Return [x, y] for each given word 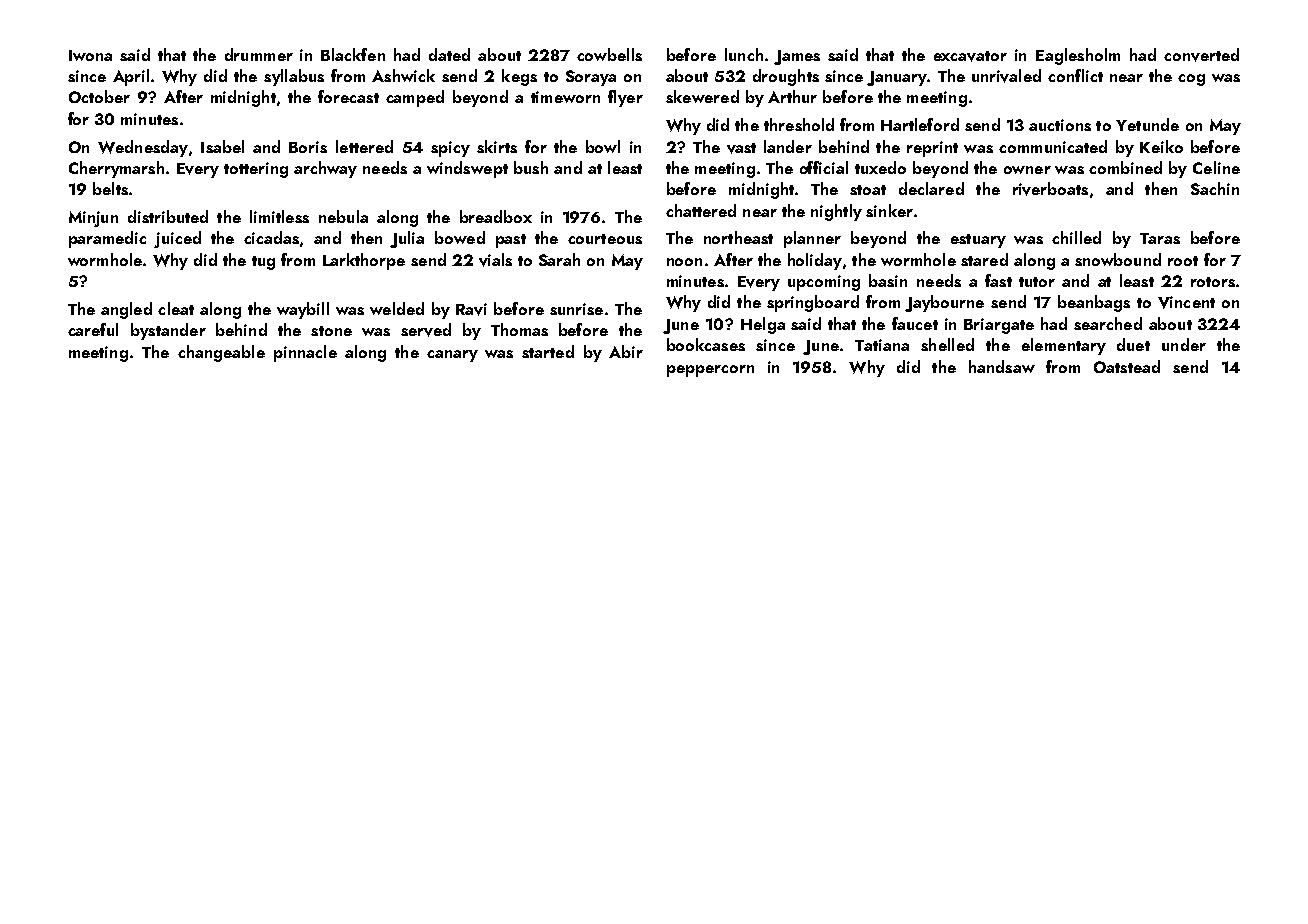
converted [1201, 55]
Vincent [1186, 302]
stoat [868, 190]
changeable [221, 353]
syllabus [294, 77]
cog [1191, 80]
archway [325, 169]
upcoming [824, 283]
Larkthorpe [364, 261]
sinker [889, 210]
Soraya [591, 78]
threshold [799, 124]
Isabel [222, 146]
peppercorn [710, 371]
